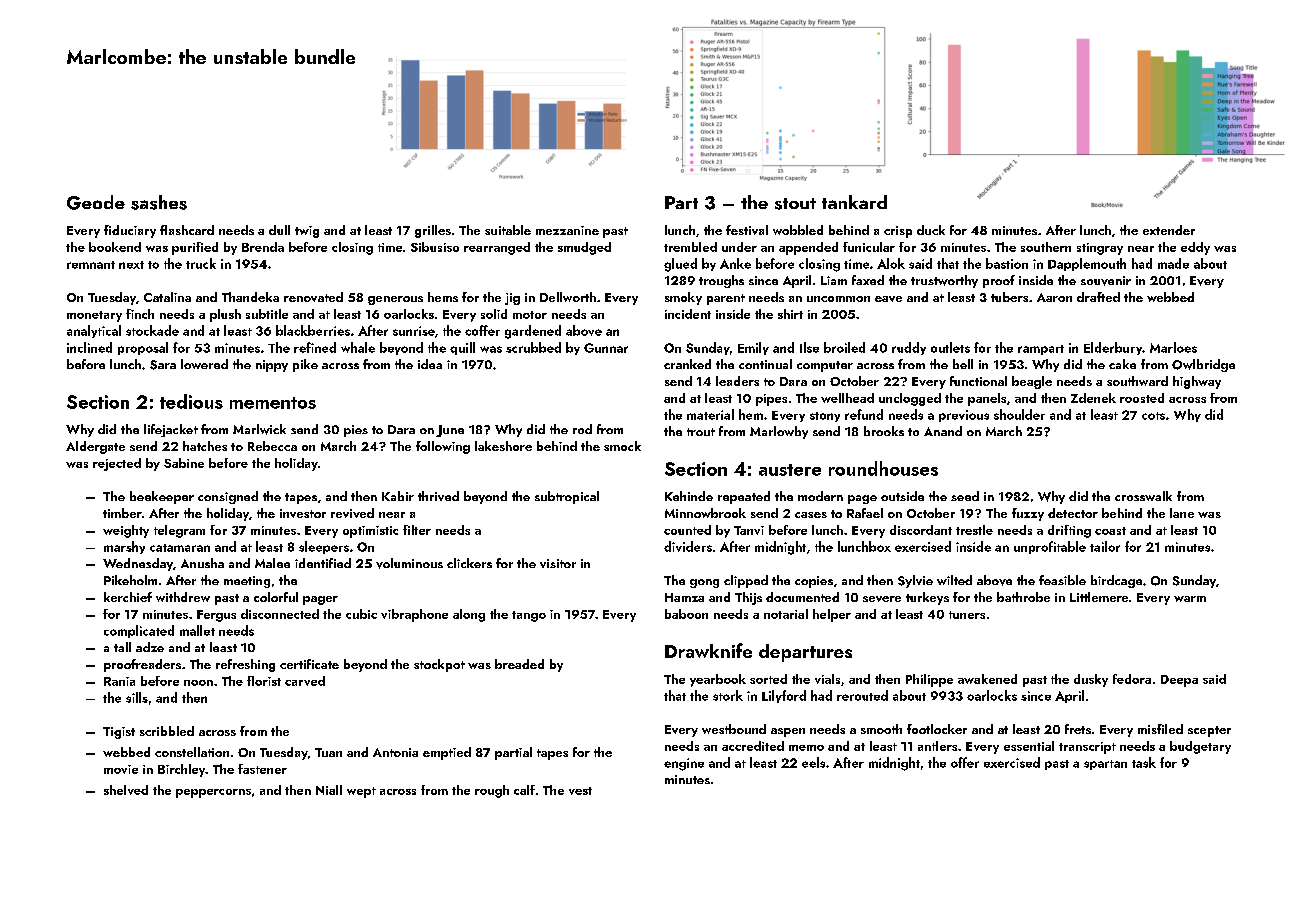 This page has height=924, width=1308. Describe the element at coordinates (126, 790) in the page. I see `shelved` at that location.
